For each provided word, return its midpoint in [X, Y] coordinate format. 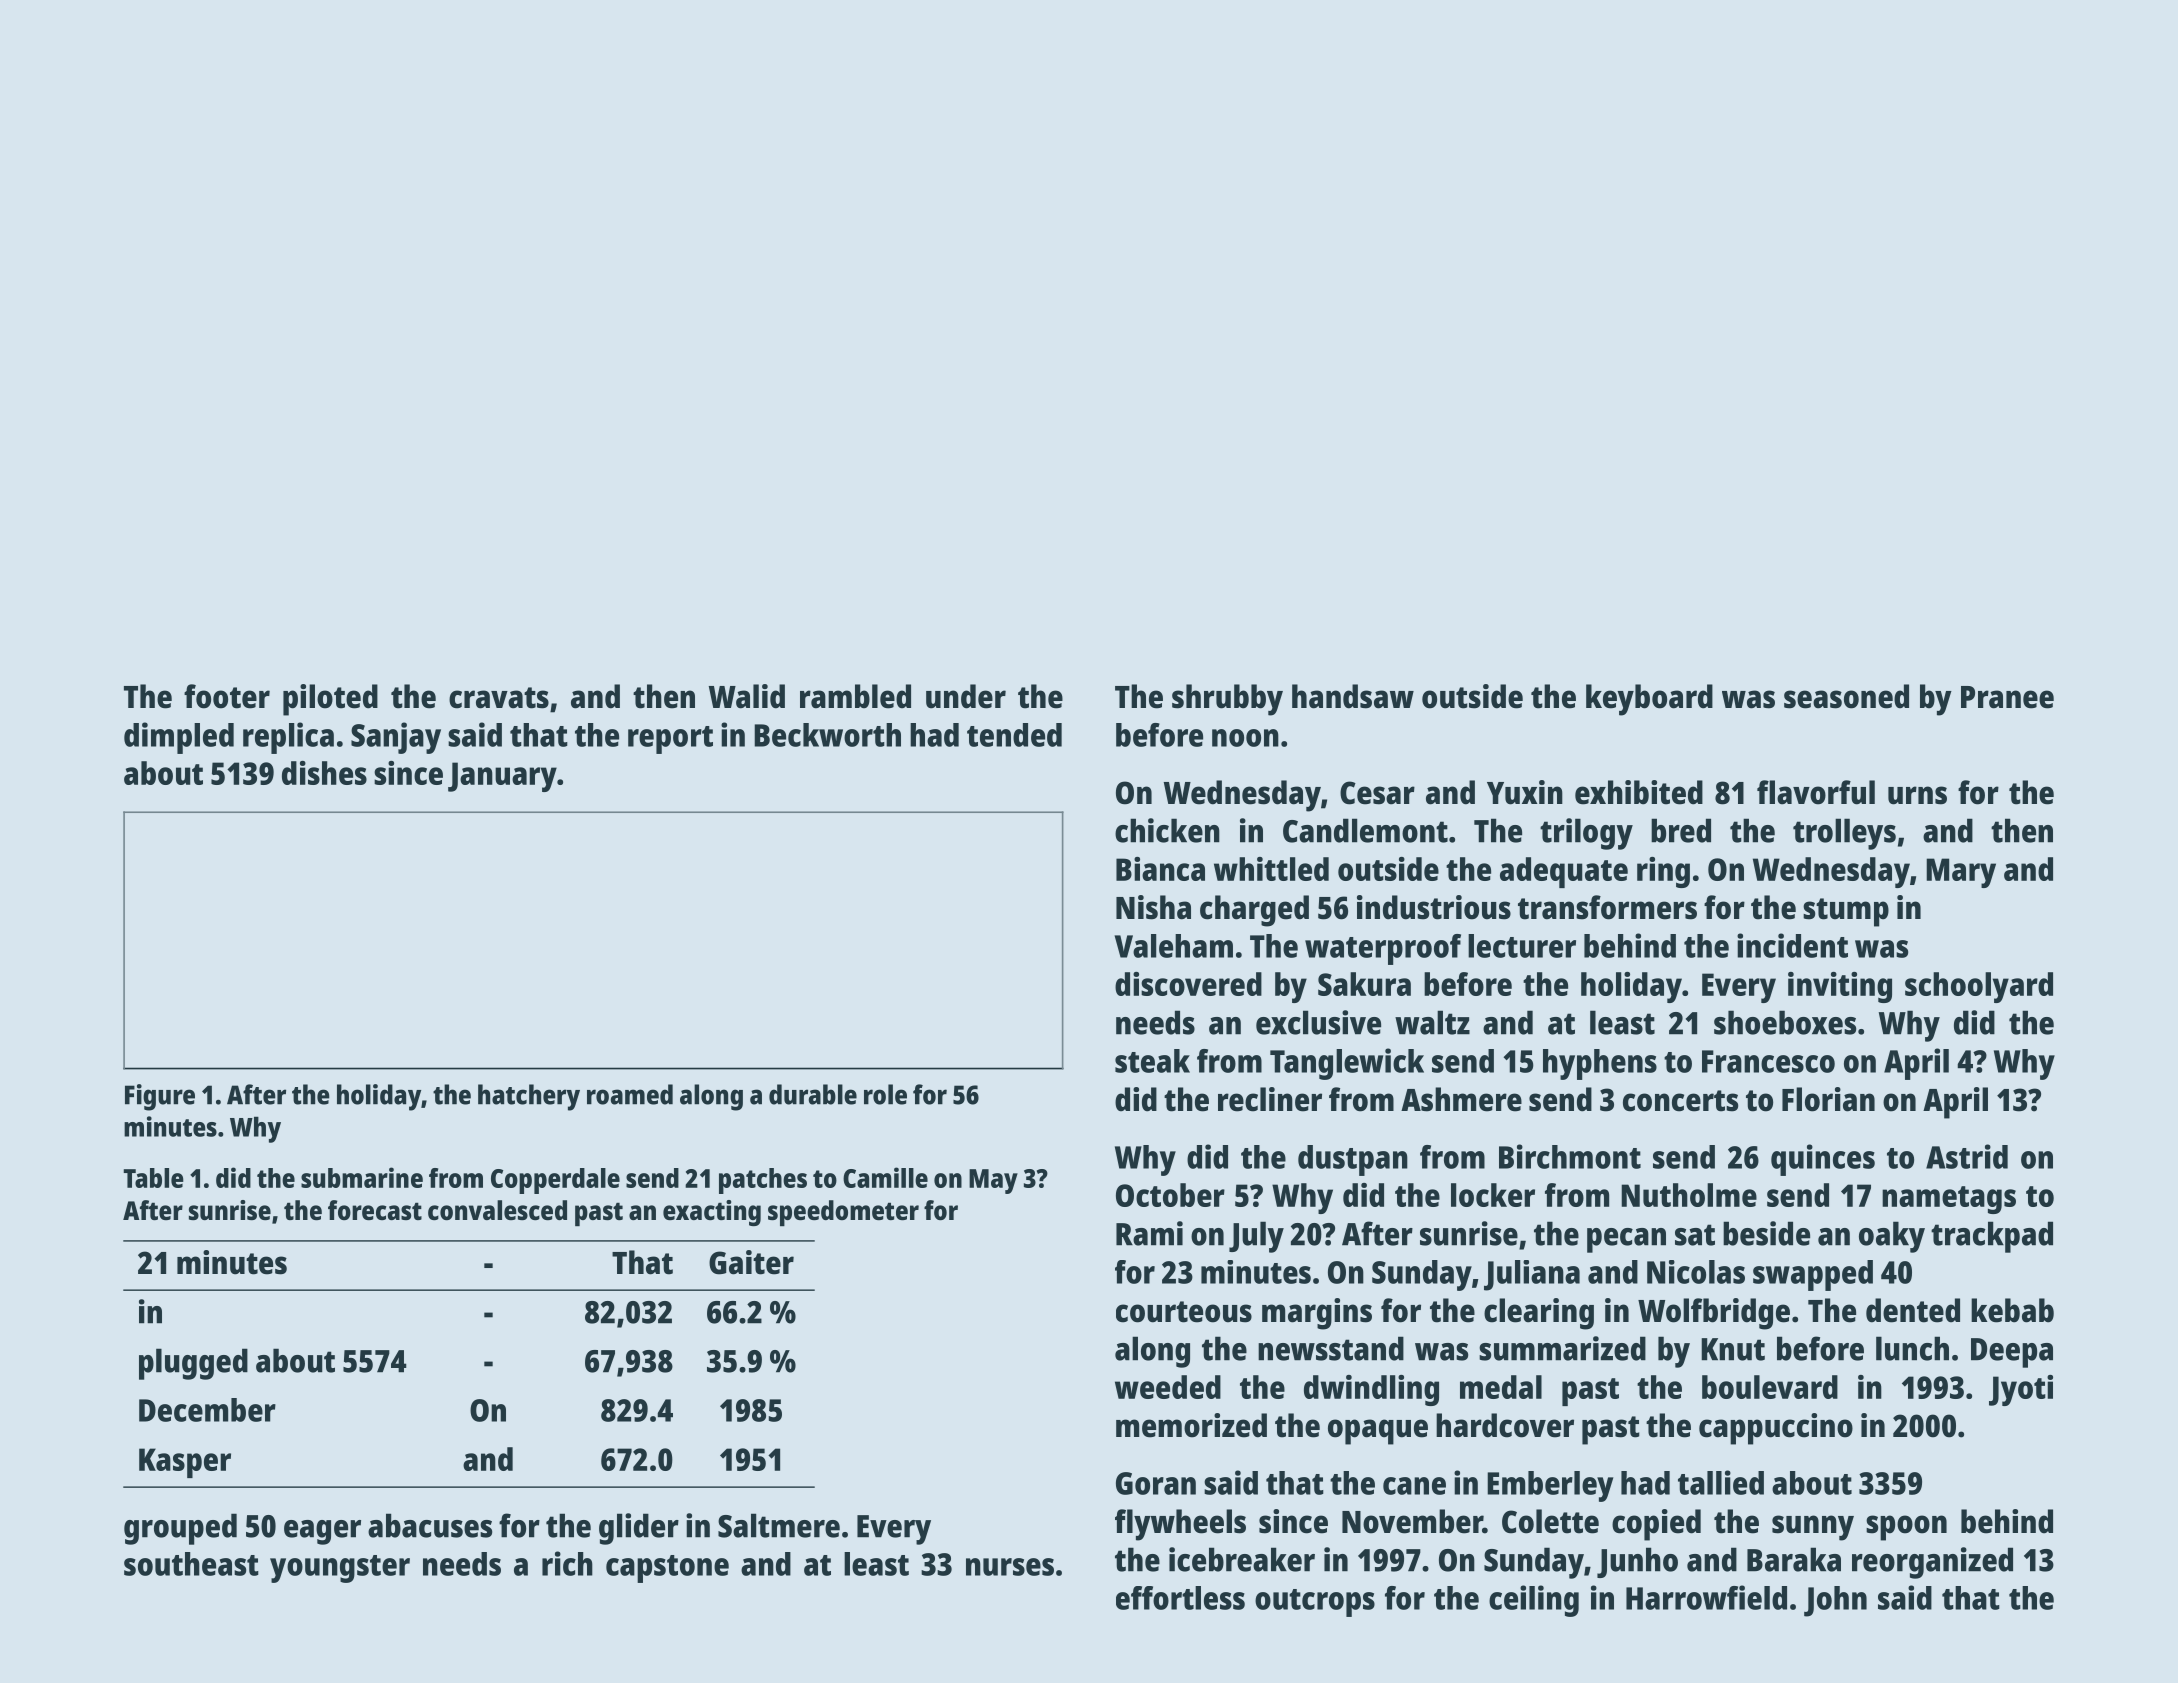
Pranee [2007, 697]
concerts [1680, 1101]
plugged [193, 1364]
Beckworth [827, 735]
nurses [1010, 1567]
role [885, 1094]
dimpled [179, 738]
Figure [160, 1097]
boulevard [1770, 1387]
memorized [1191, 1425]
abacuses [430, 1525]
